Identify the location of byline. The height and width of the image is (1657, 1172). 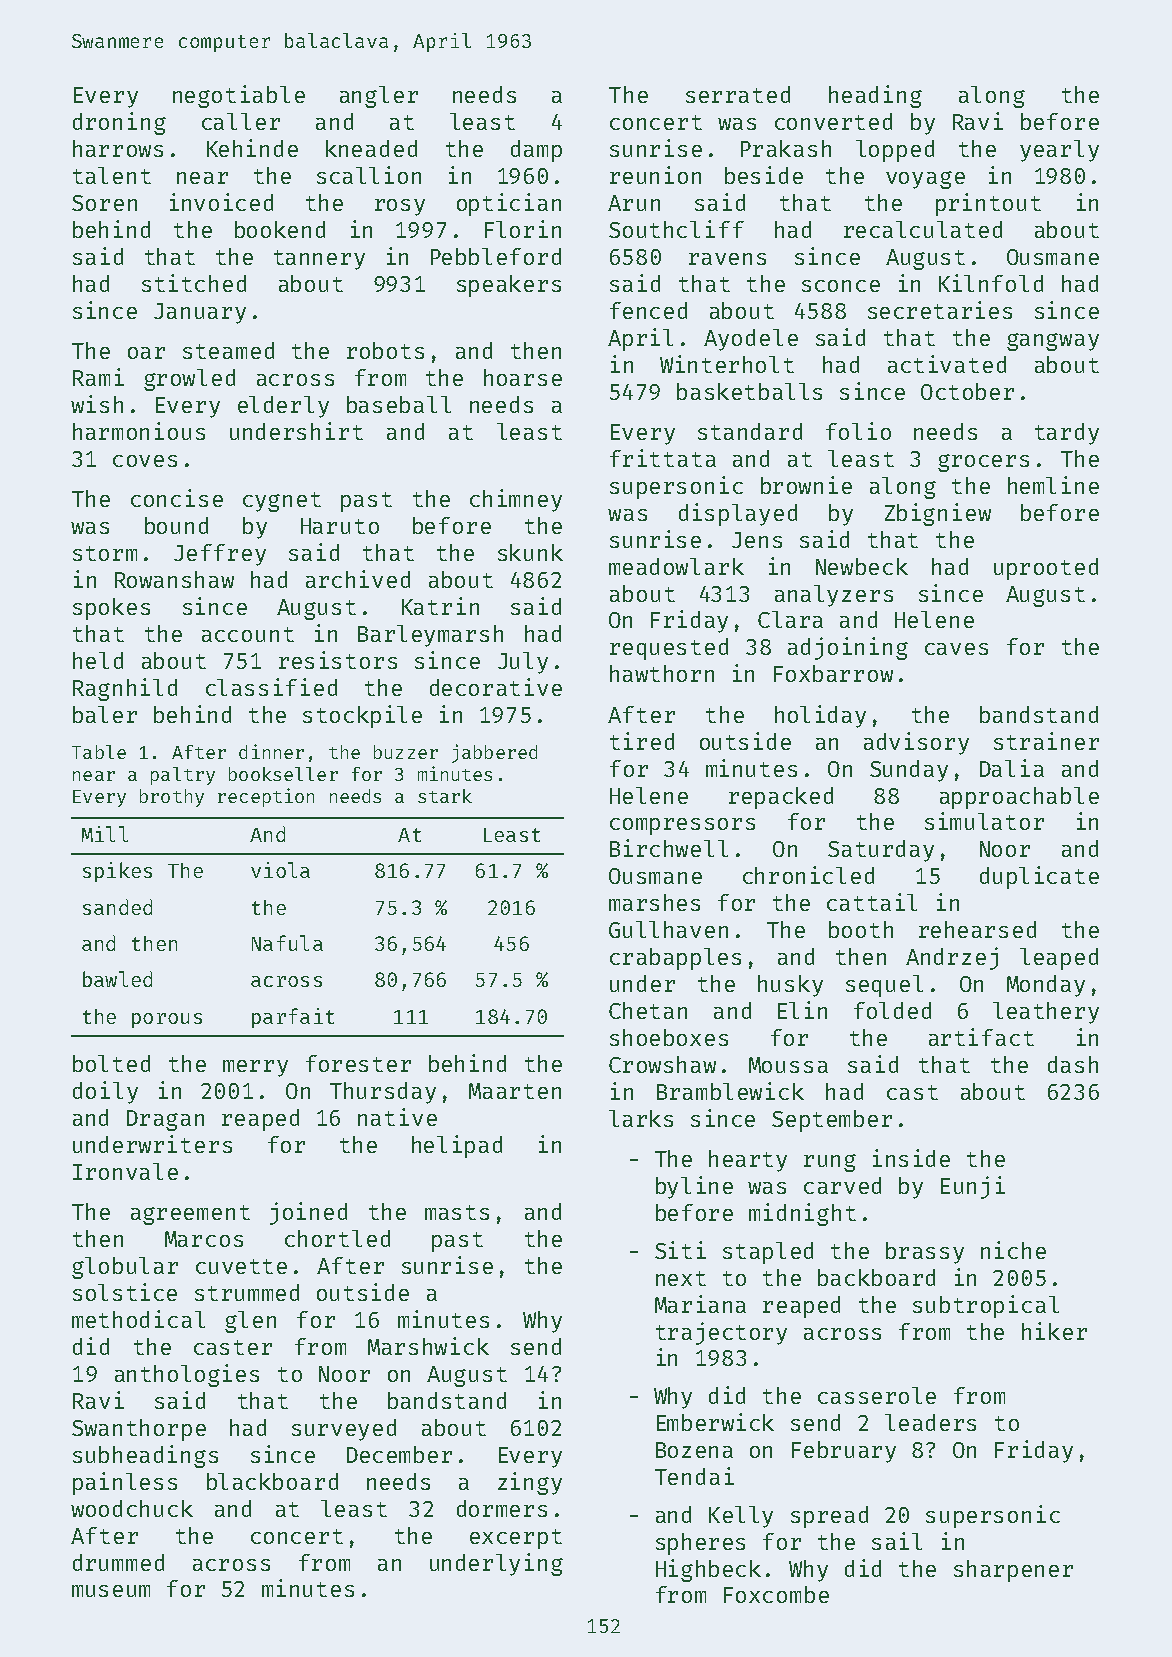
(694, 1187).
